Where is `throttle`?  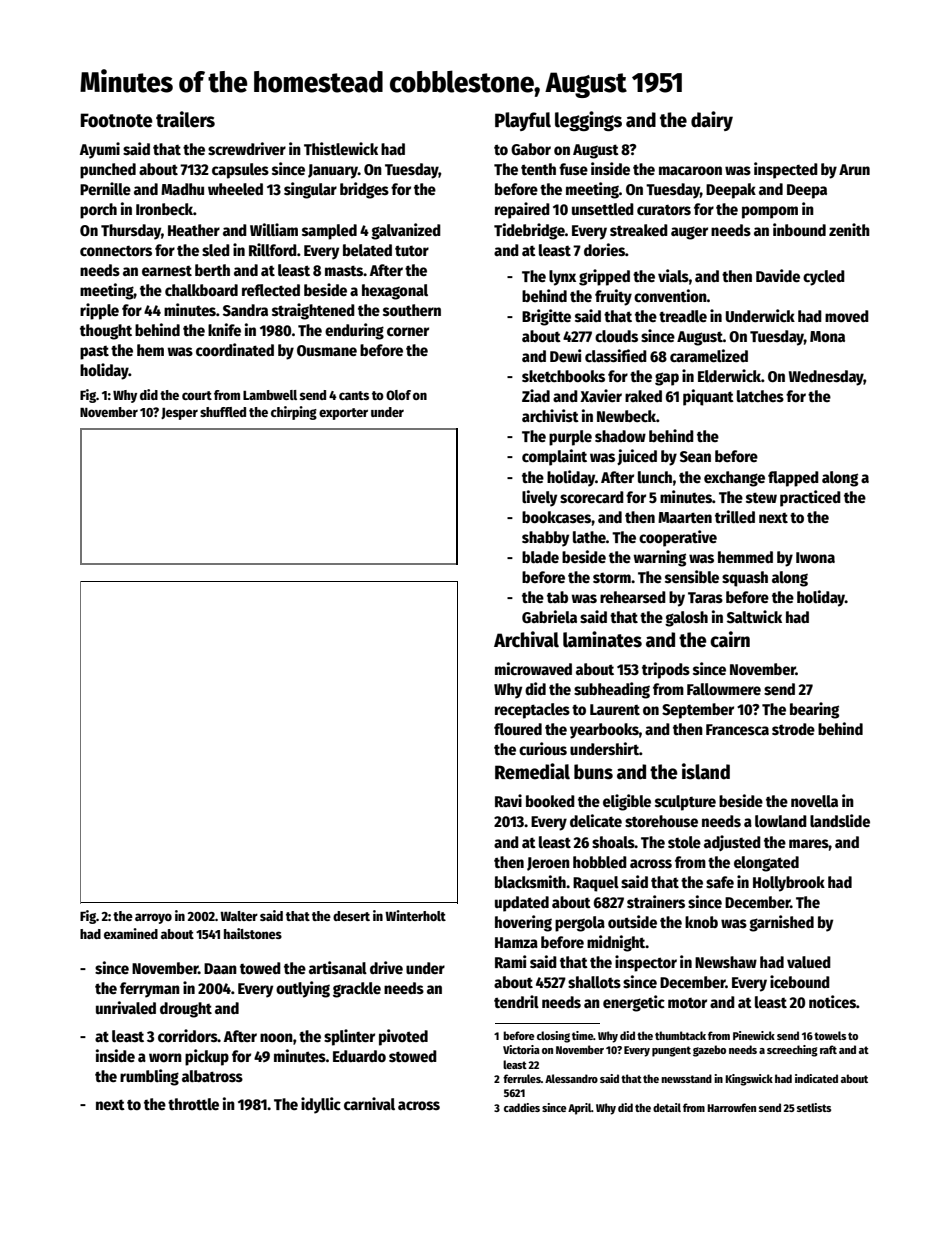 throttle is located at coordinates (193, 1104).
